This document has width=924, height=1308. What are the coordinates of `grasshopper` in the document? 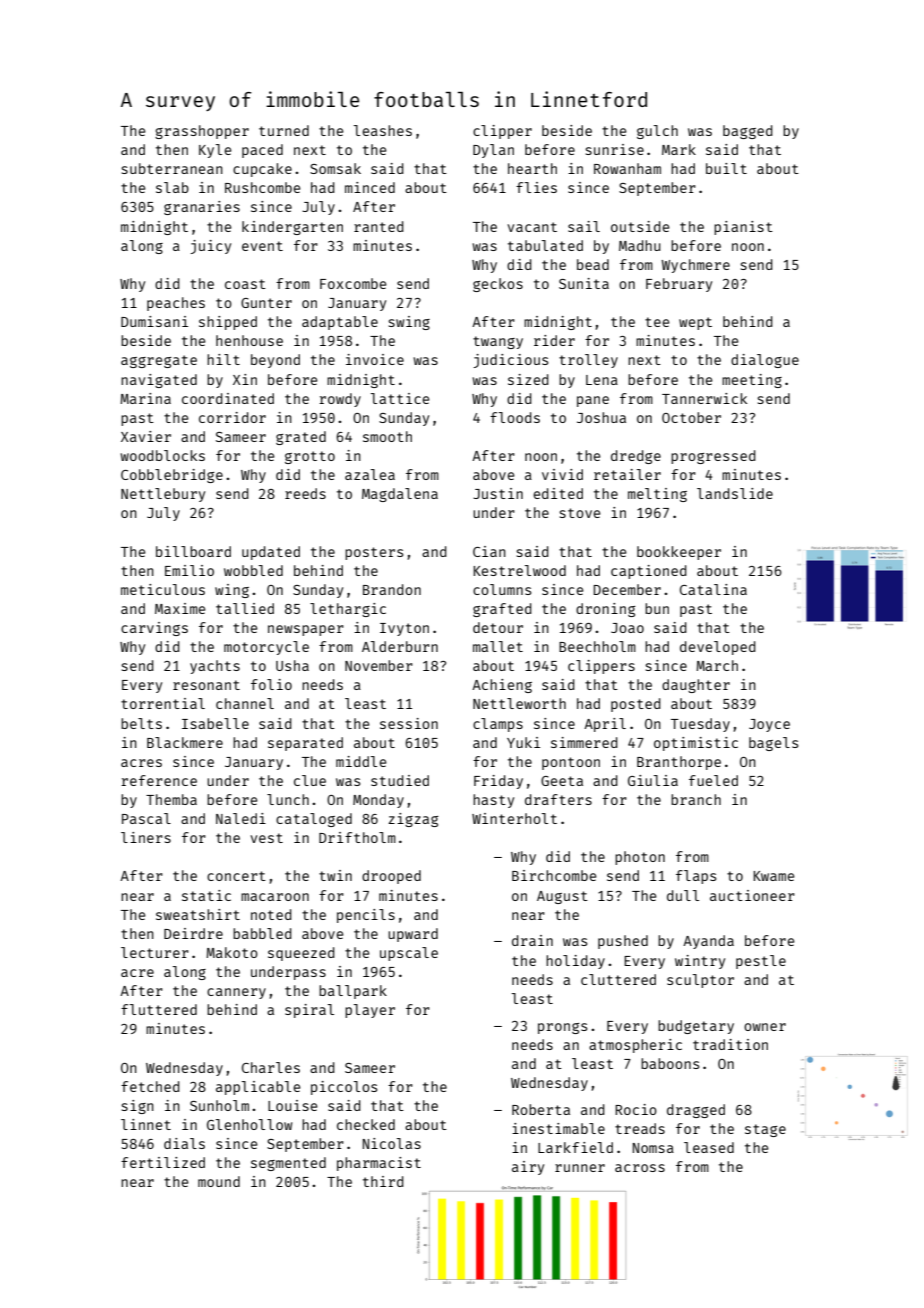 It's located at (202, 132).
